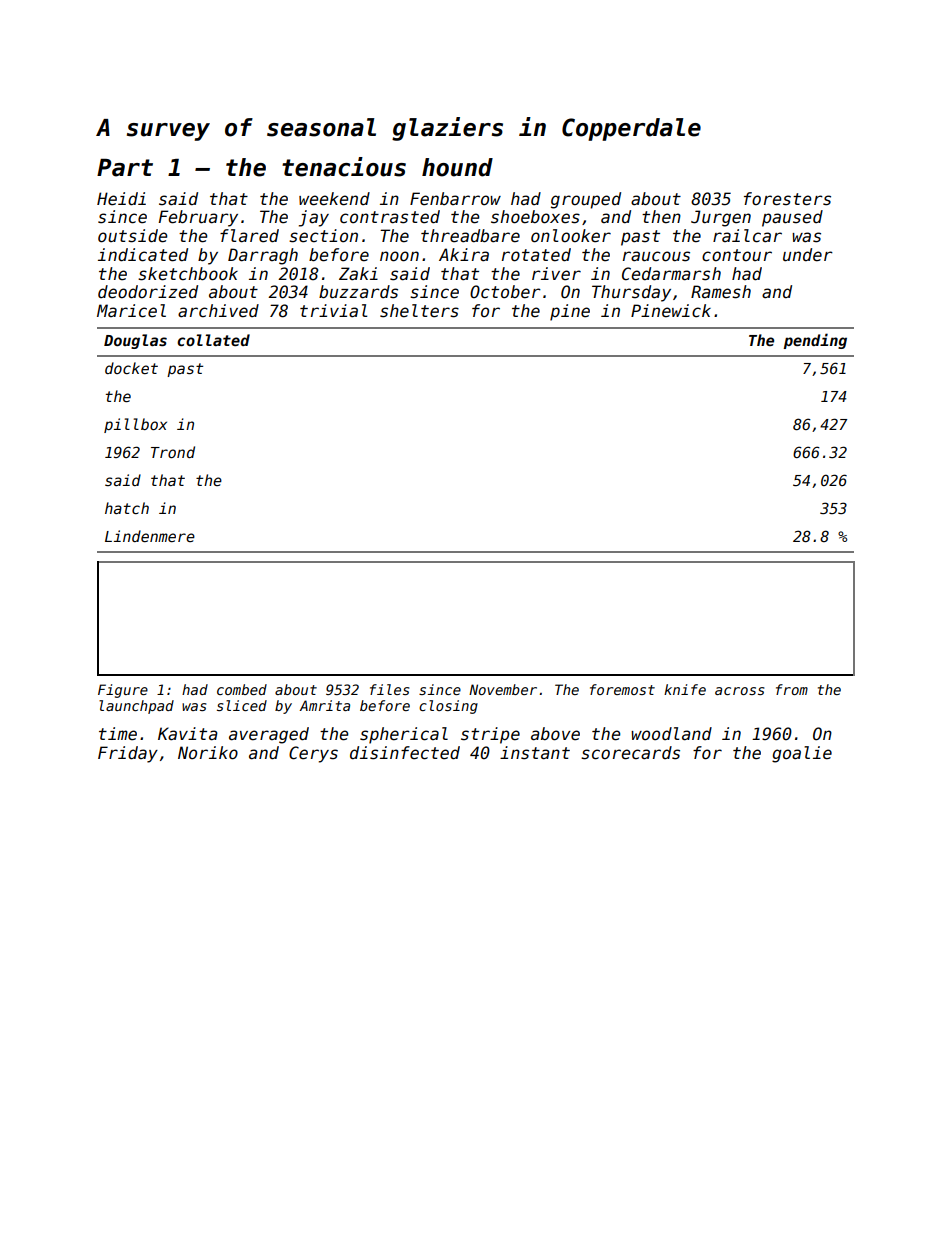  Describe the element at coordinates (125, 168) in the image. I see `Part` at that location.
